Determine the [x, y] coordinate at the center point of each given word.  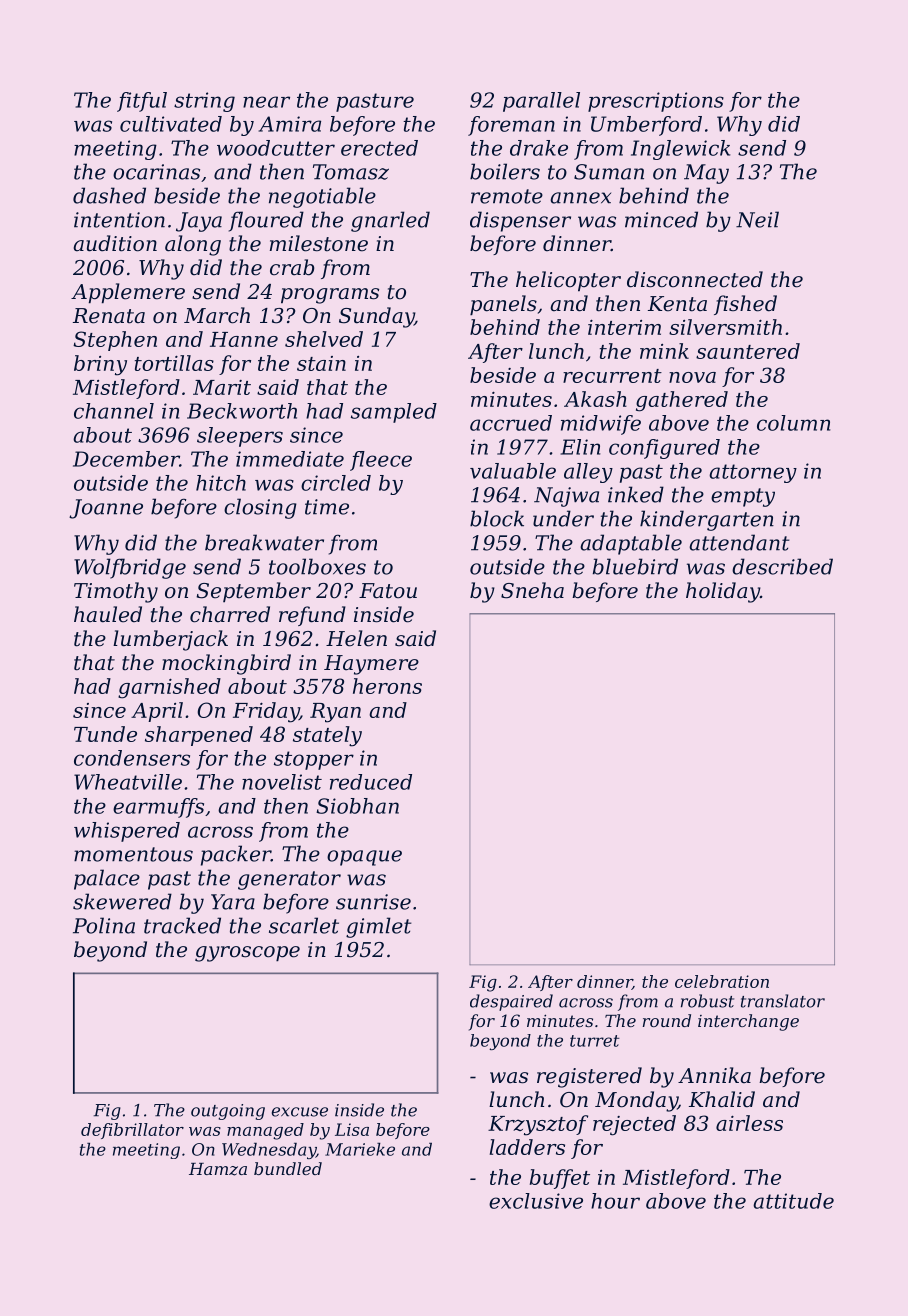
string [204, 102]
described [782, 566]
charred [230, 614]
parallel [541, 102]
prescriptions [656, 102]
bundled [288, 1168]
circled [336, 483]
